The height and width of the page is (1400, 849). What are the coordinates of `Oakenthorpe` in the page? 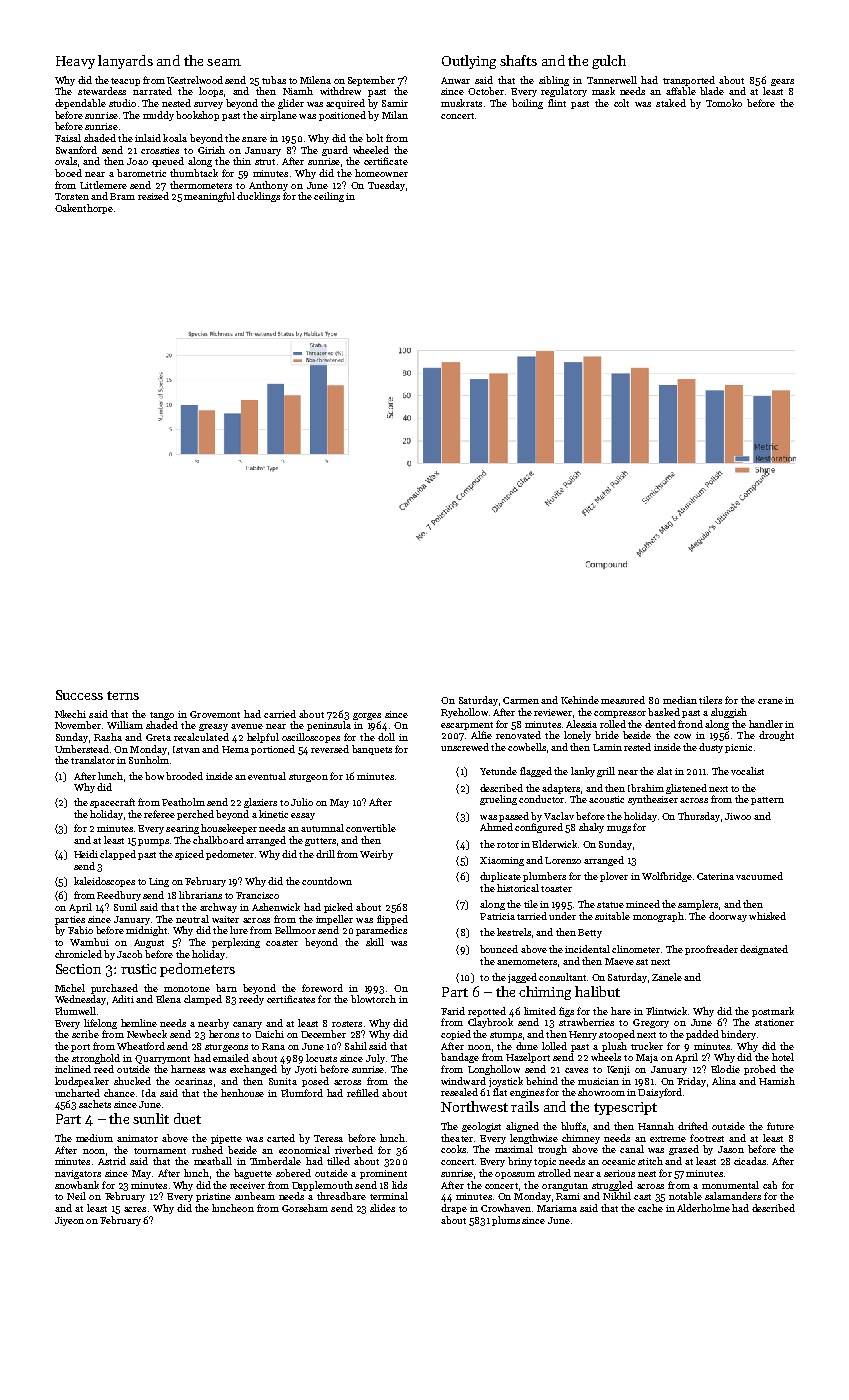 It's located at (84, 209).
